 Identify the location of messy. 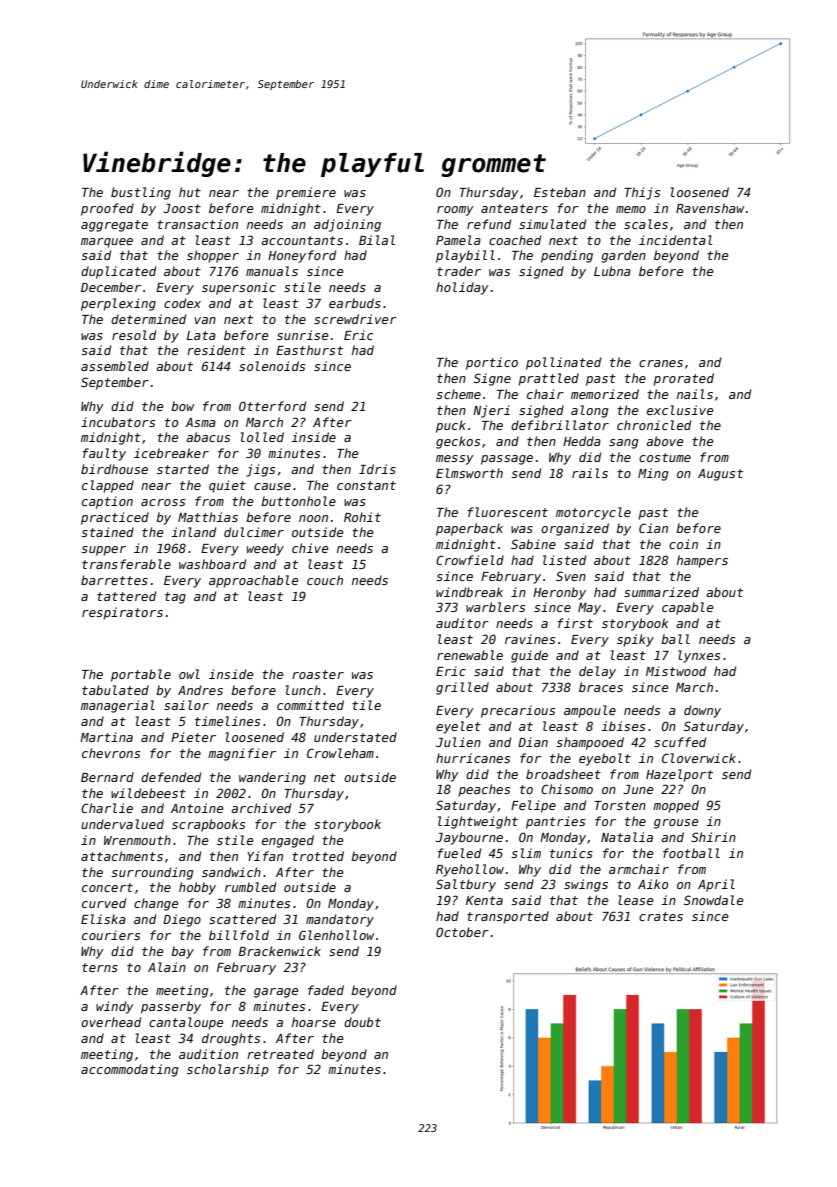
(454, 460).
